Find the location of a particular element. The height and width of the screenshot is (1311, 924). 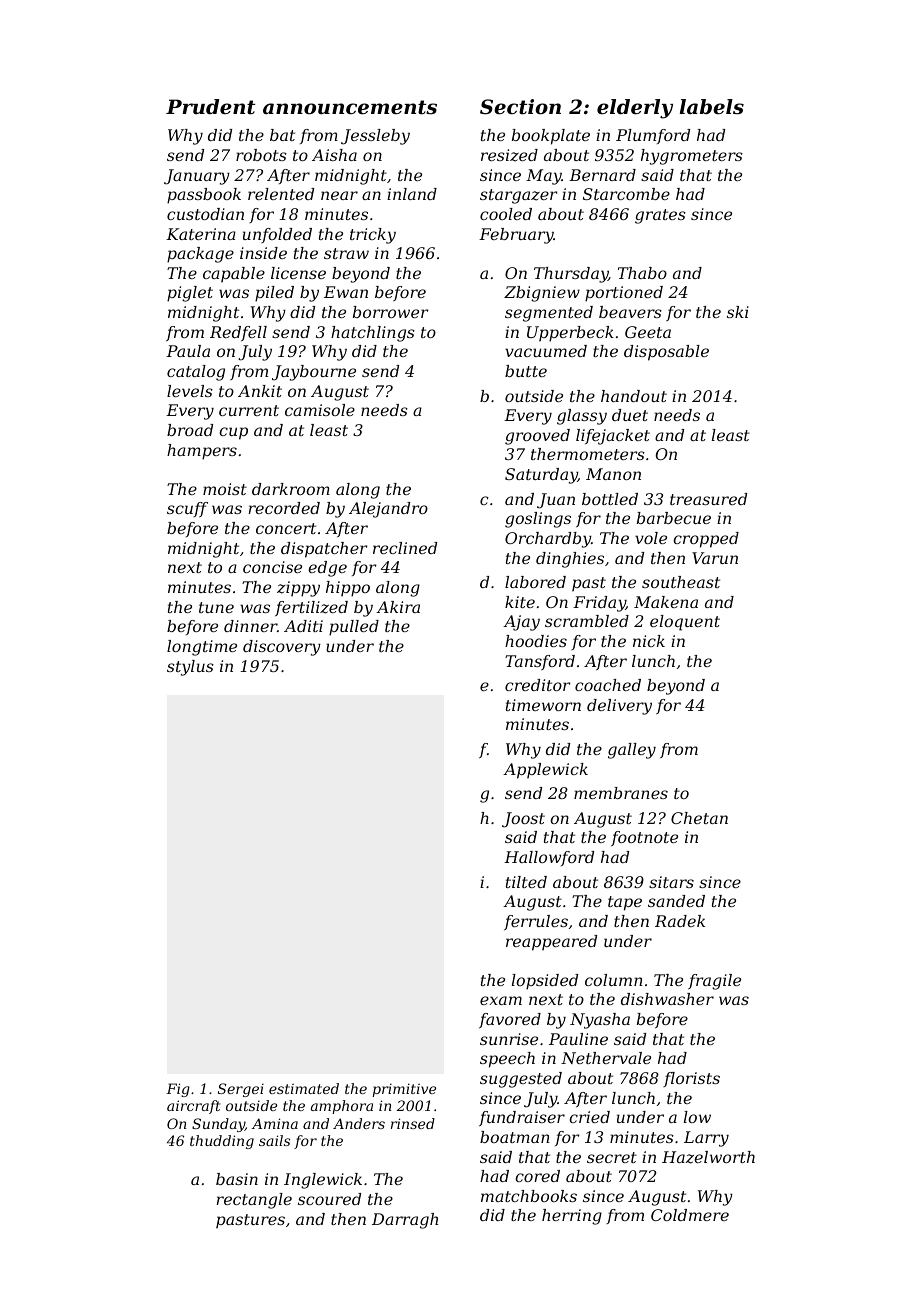

grooved is located at coordinates (537, 437).
